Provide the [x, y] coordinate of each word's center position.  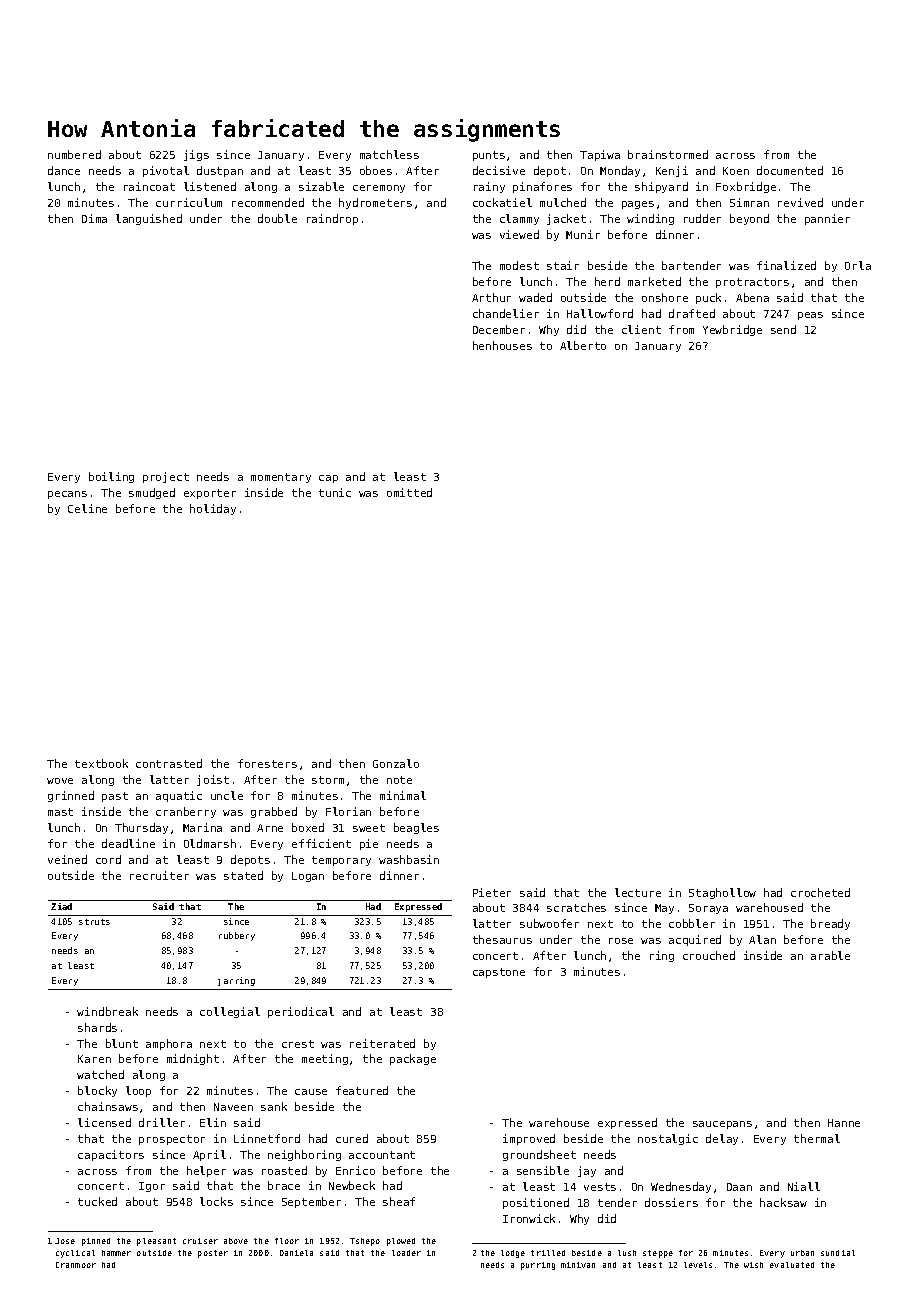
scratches [576, 907]
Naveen [233, 1107]
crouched [709, 955]
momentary [281, 478]
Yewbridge [732, 330]
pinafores [542, 187]
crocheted [820, 892]
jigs [196, 155]
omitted [409, 492]
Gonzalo [396, 763]
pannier [827, 219]
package [413, 1059]
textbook [101, 763]
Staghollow [722, 893]
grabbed [274, 812]
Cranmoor [76, 1265]
